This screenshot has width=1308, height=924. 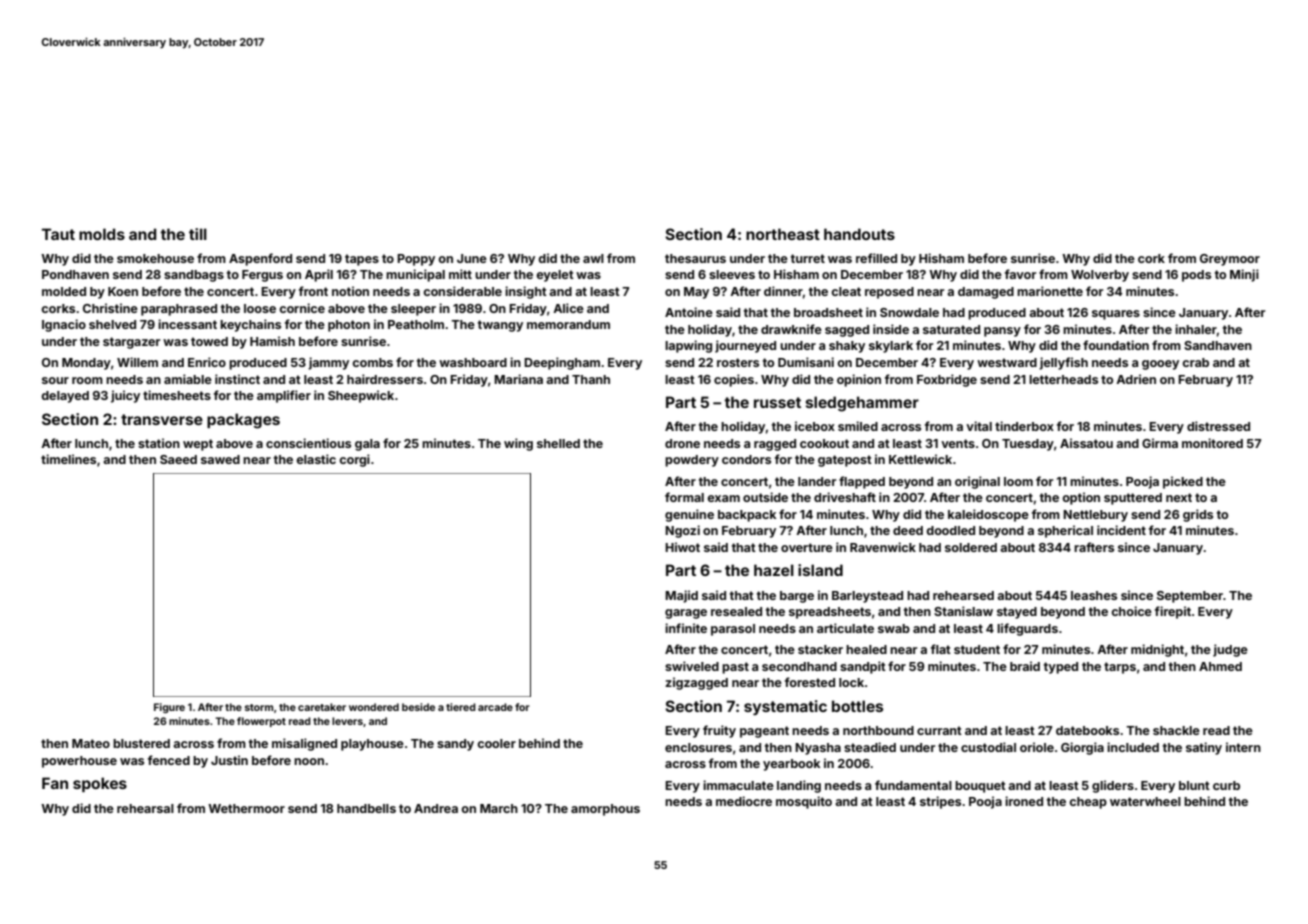 What do you see at coordinates (859, 380) in the screenshot?
I see `opinion` at bounding box center [859, 380].
